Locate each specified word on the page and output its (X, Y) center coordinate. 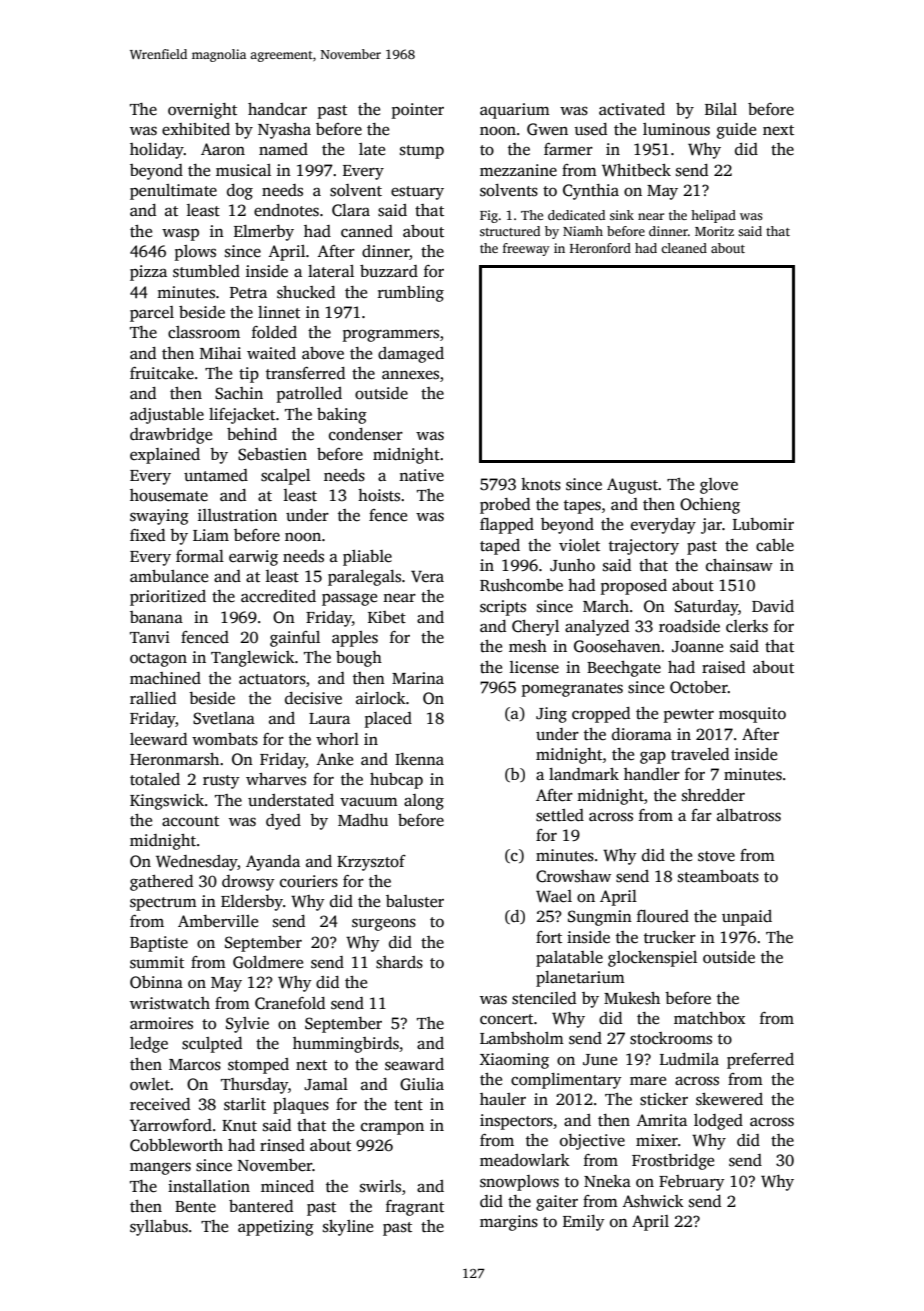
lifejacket (242, 416)
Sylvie (247, 1025)
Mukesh (632, 998)
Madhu (363, 820)
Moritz (714, 231)
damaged (411, 355)
